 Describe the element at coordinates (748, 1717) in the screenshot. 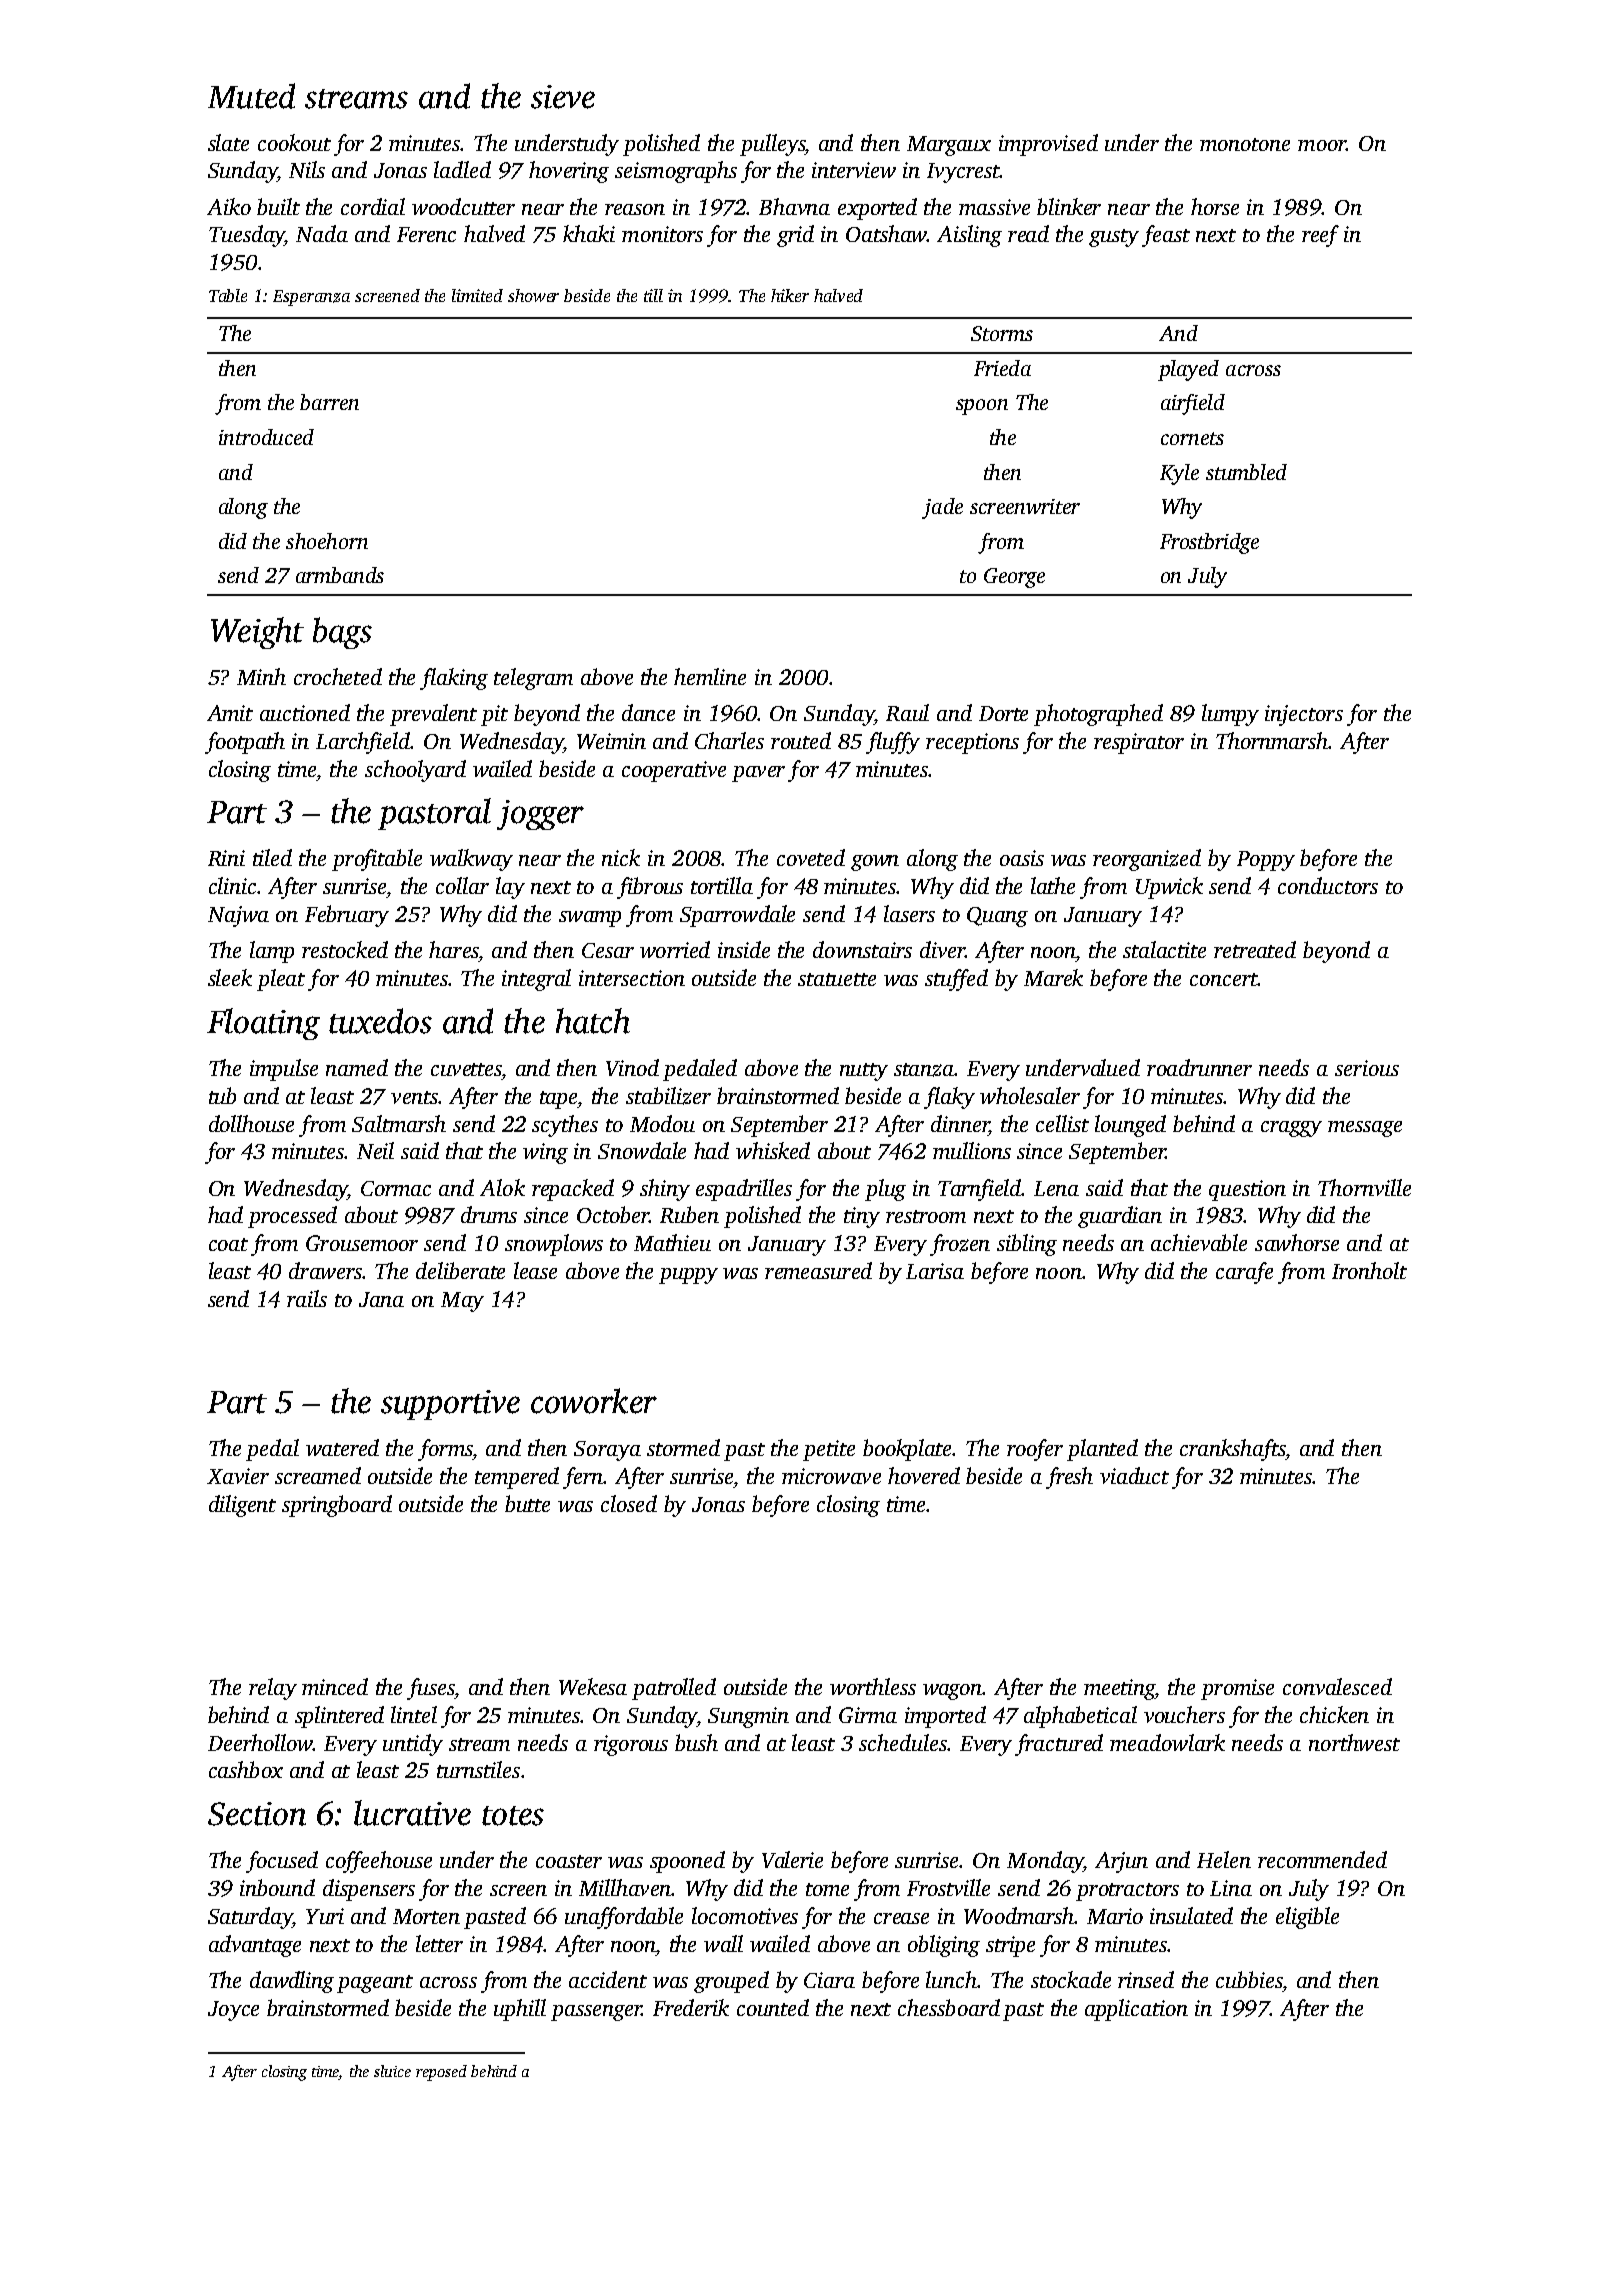

I see `Sungmin` at that location.
